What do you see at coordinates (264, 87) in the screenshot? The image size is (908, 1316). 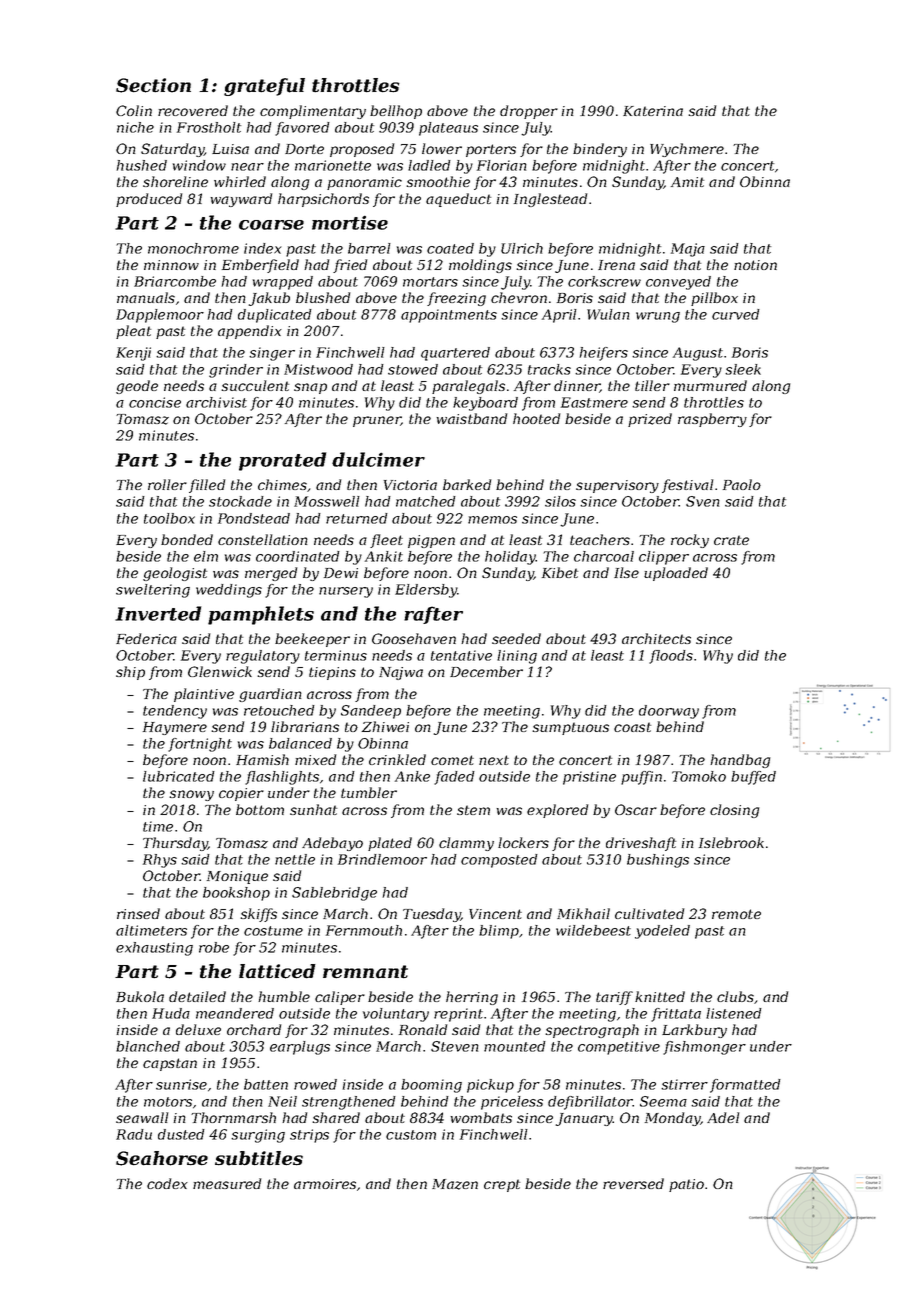 I see `grateful` at bounding box center [264, 87].
